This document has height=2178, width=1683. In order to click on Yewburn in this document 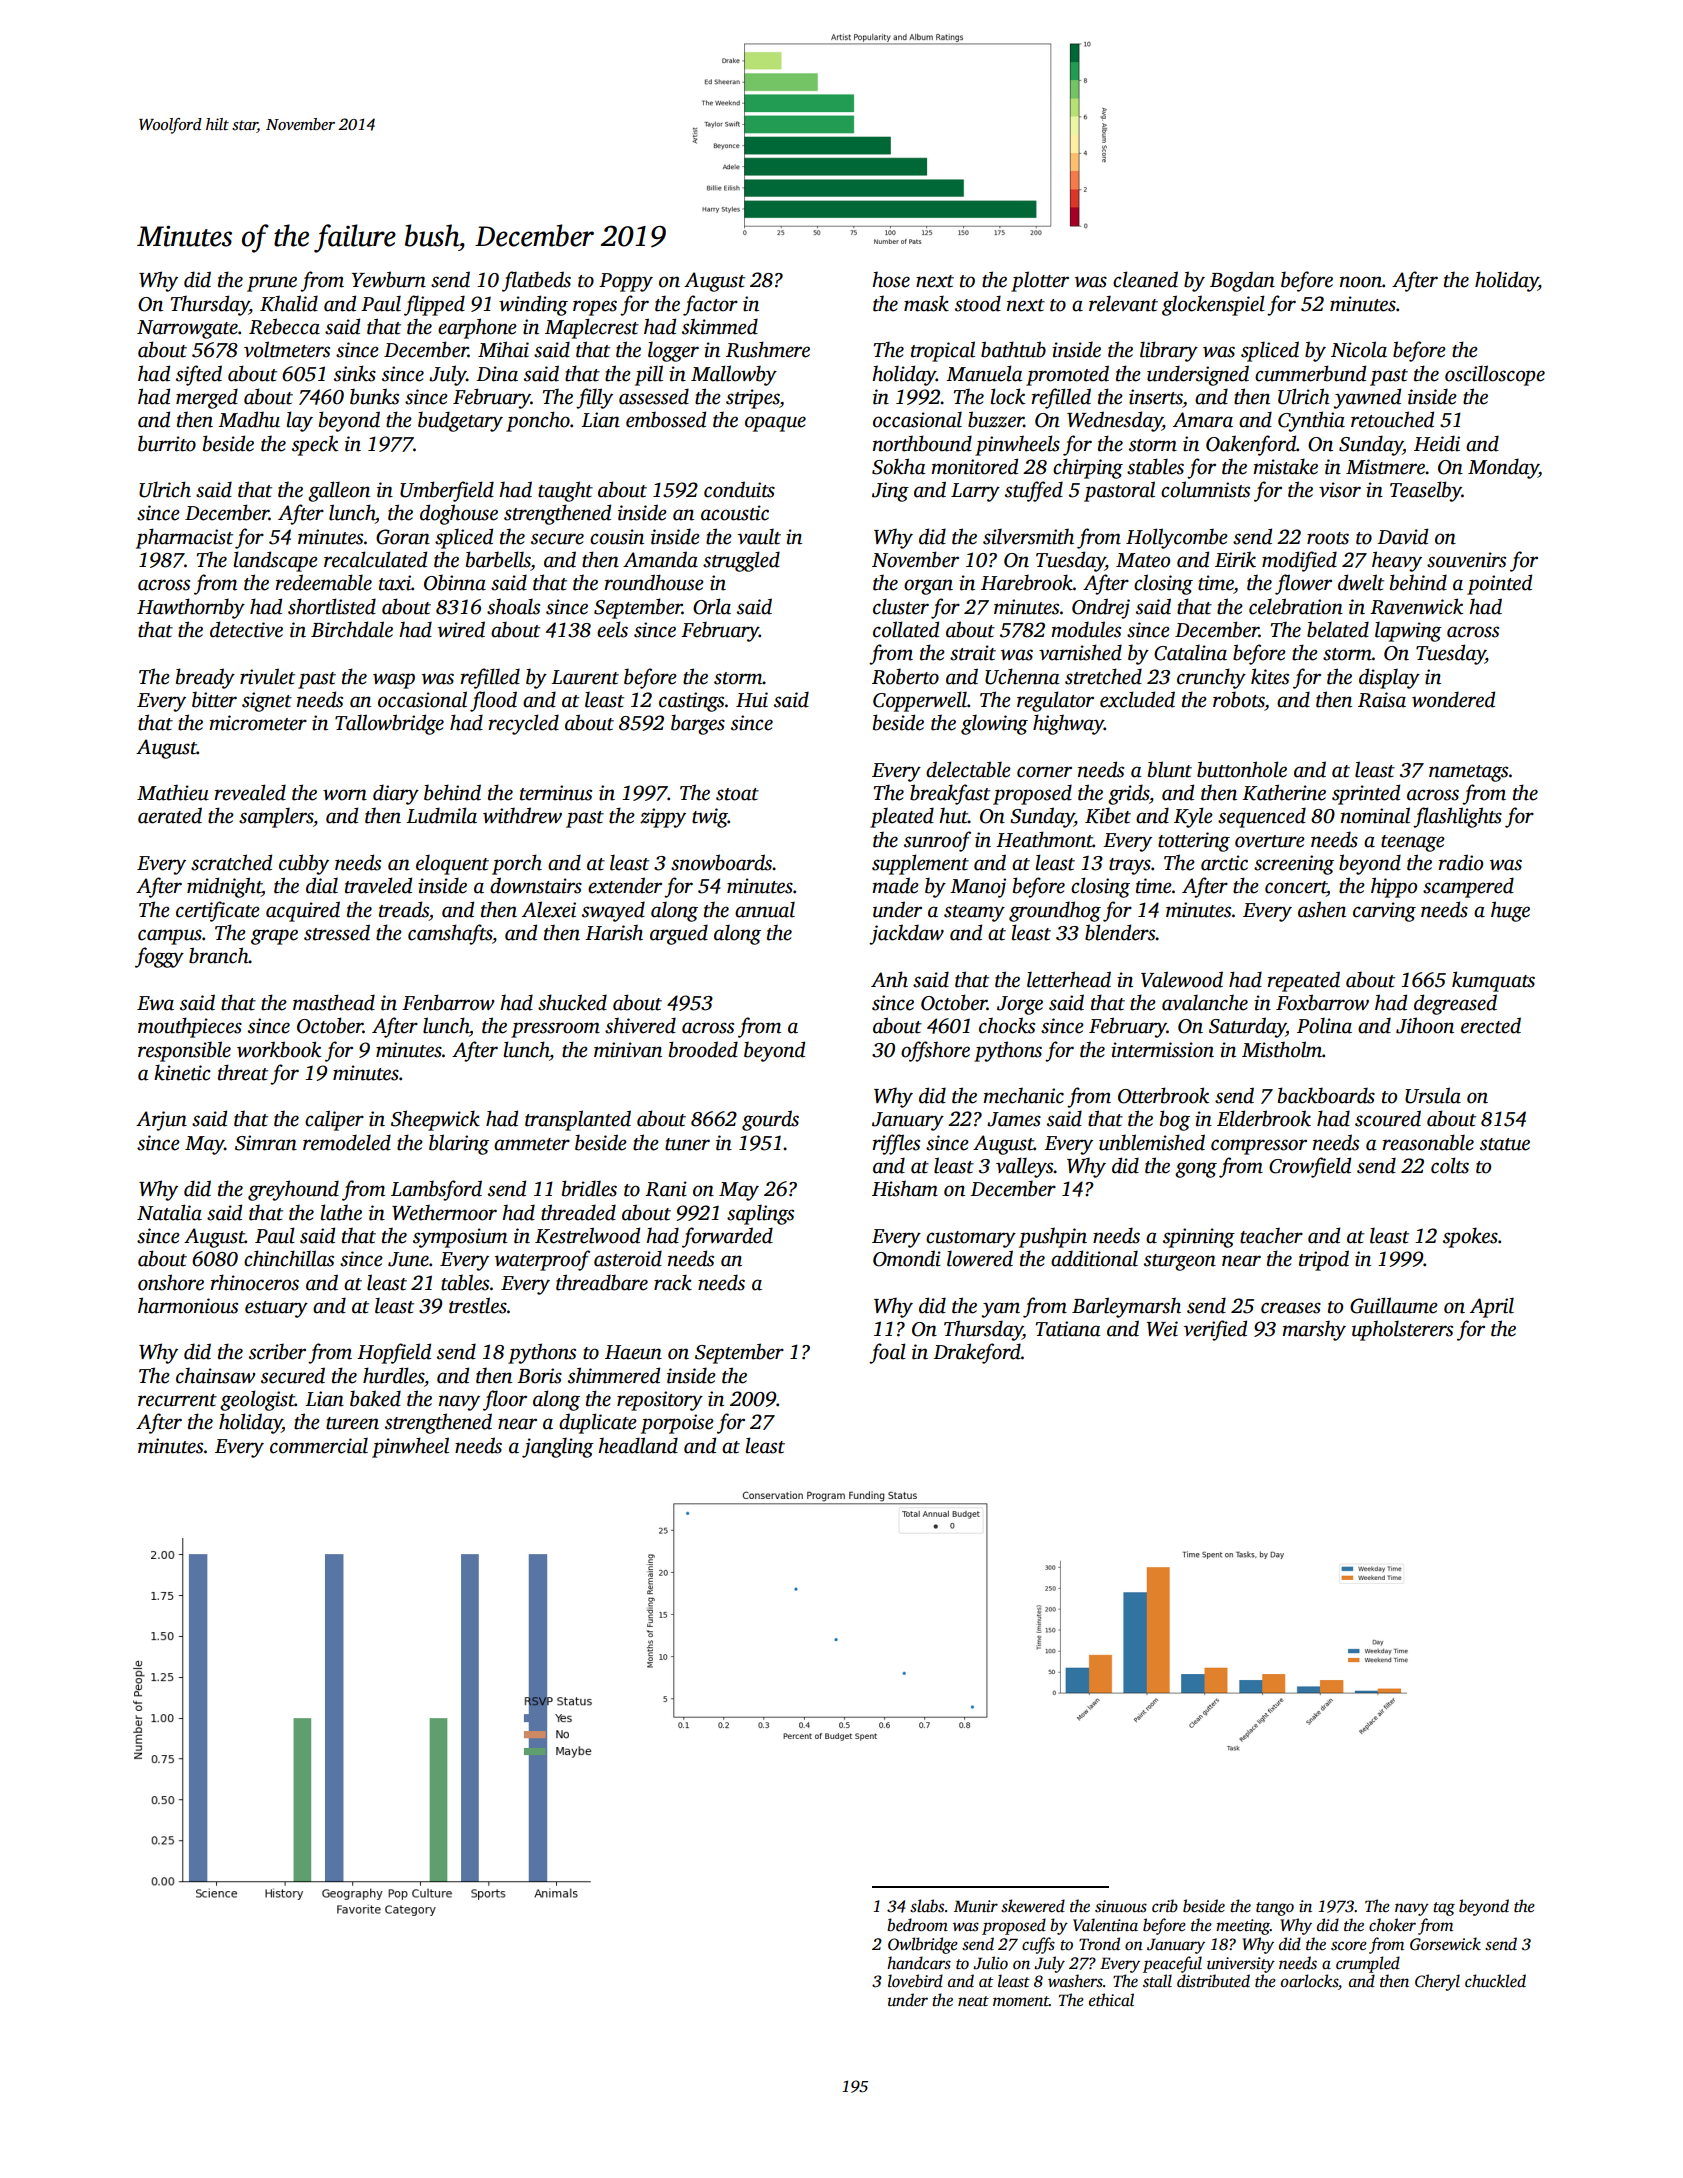, I will do `click(388, 279)`.
